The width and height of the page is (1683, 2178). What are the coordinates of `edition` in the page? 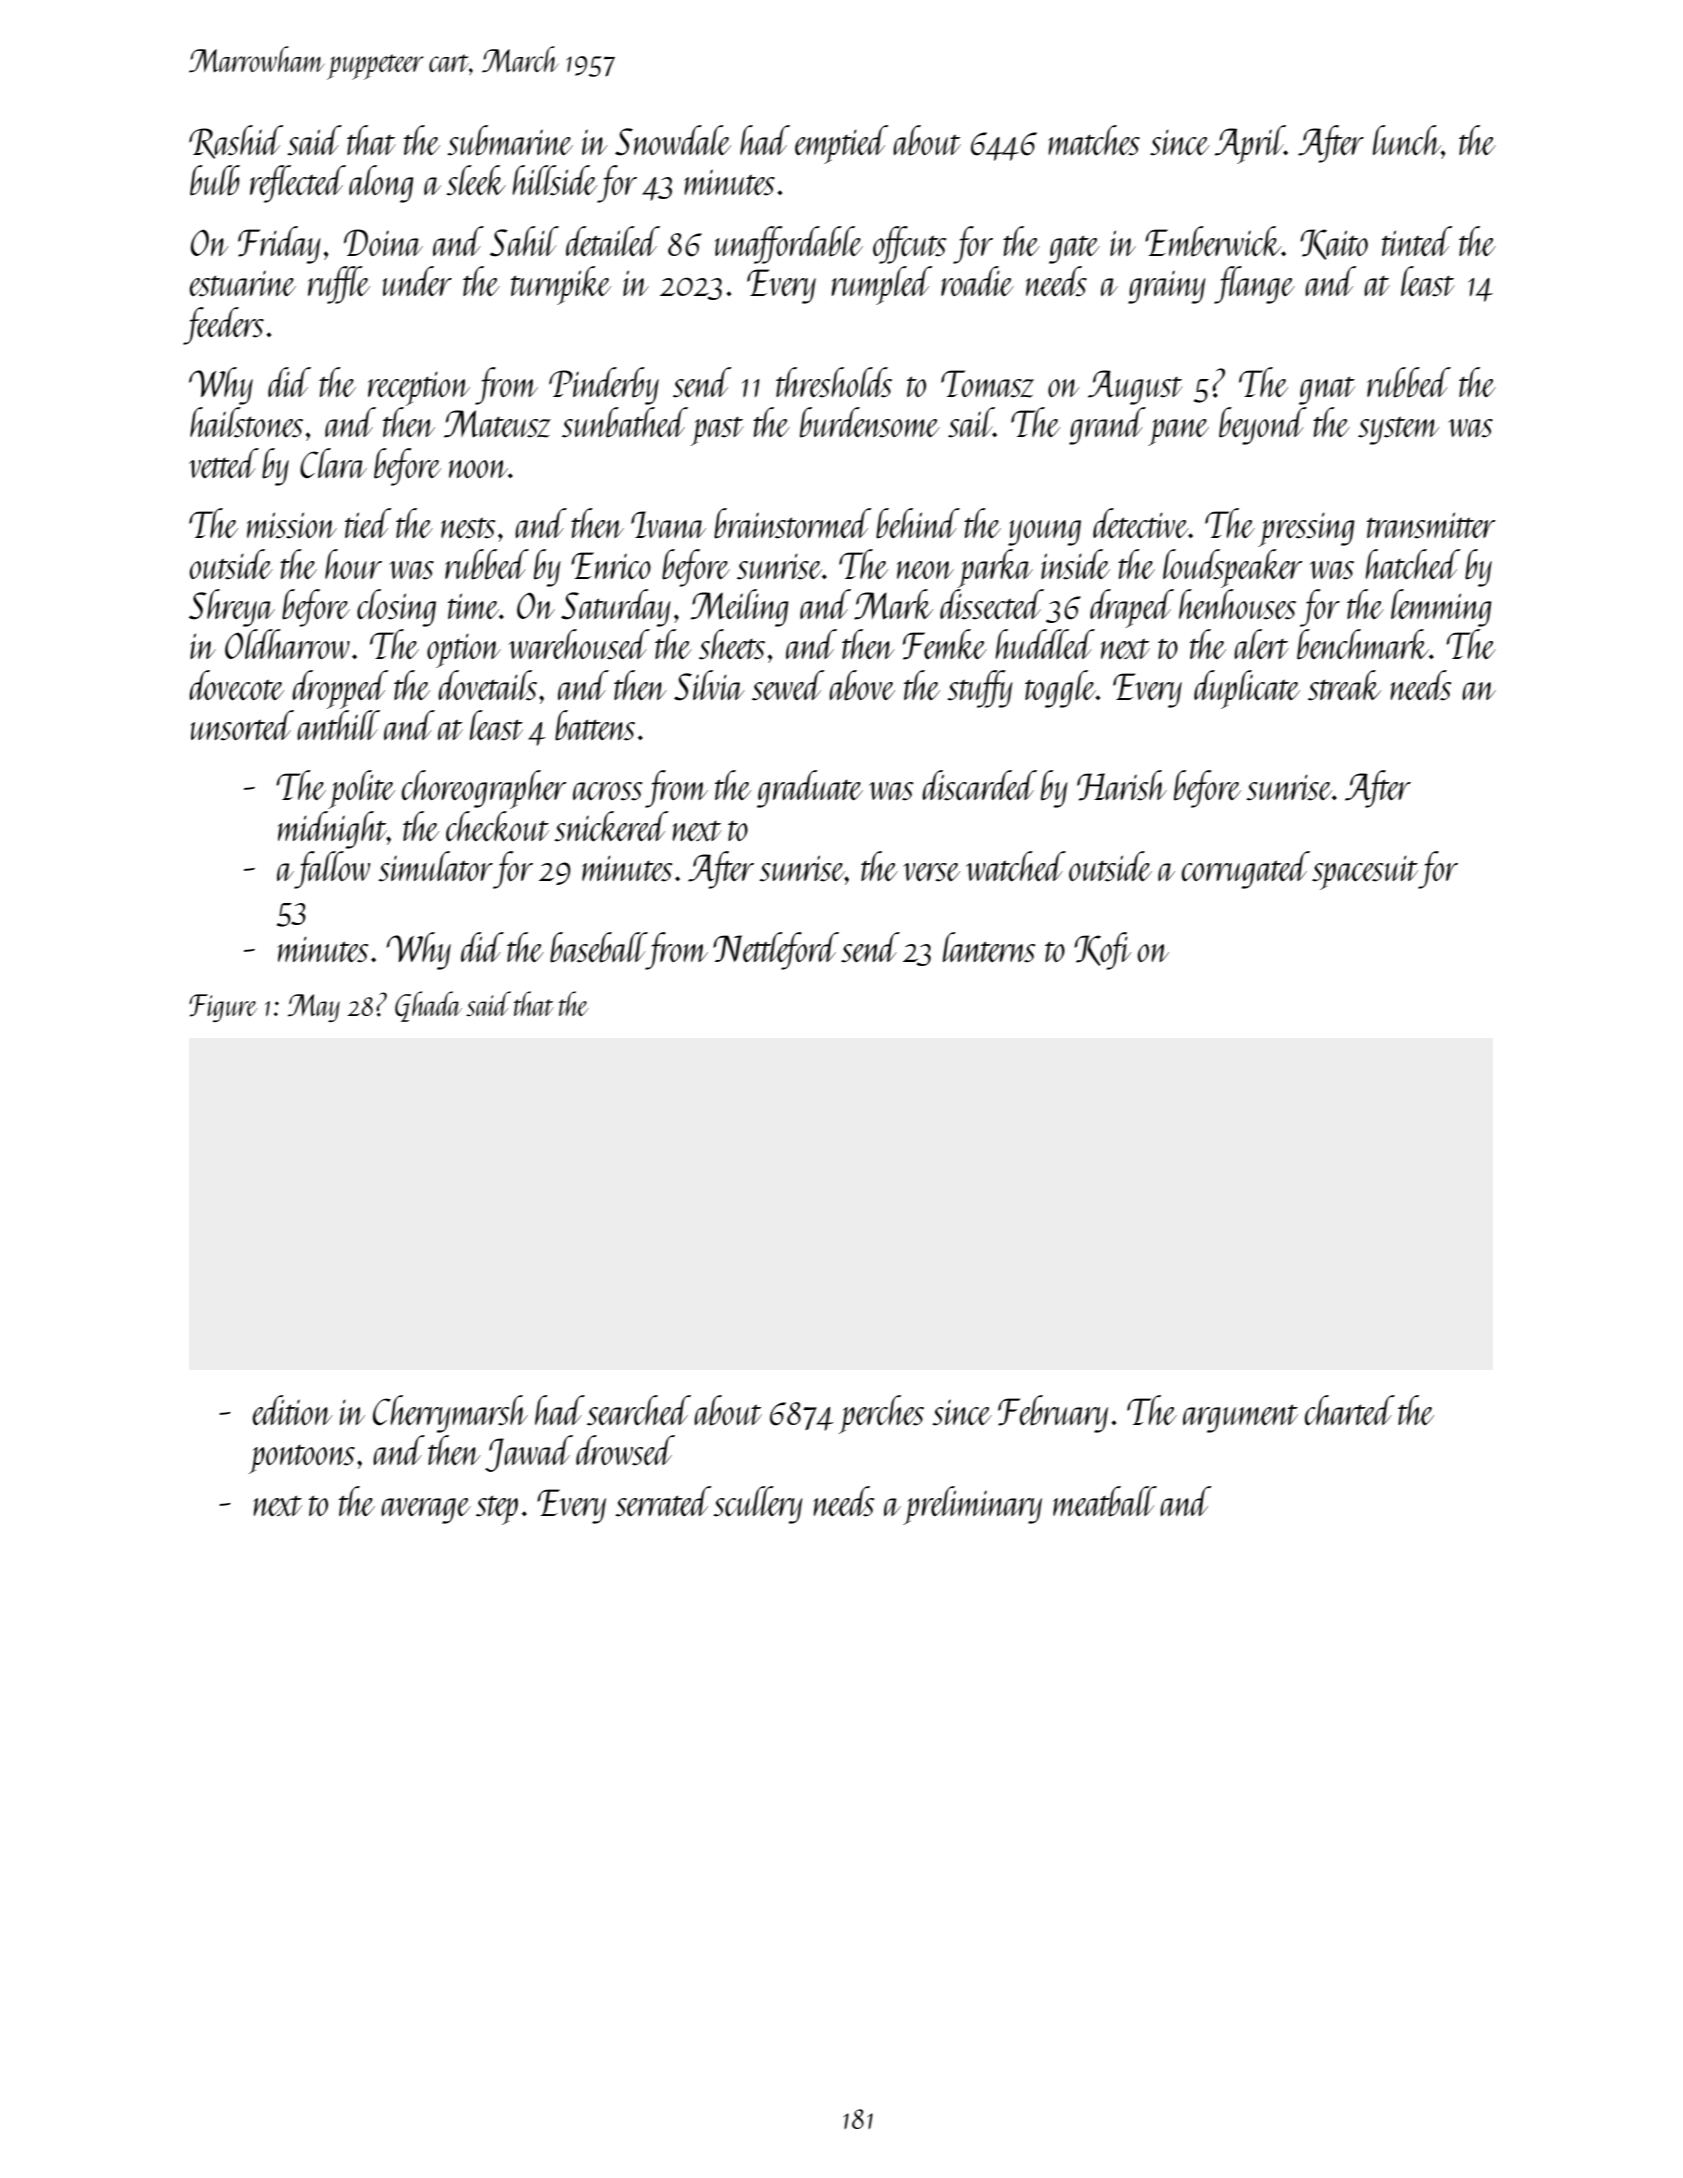 It's located at (293, 1410).
